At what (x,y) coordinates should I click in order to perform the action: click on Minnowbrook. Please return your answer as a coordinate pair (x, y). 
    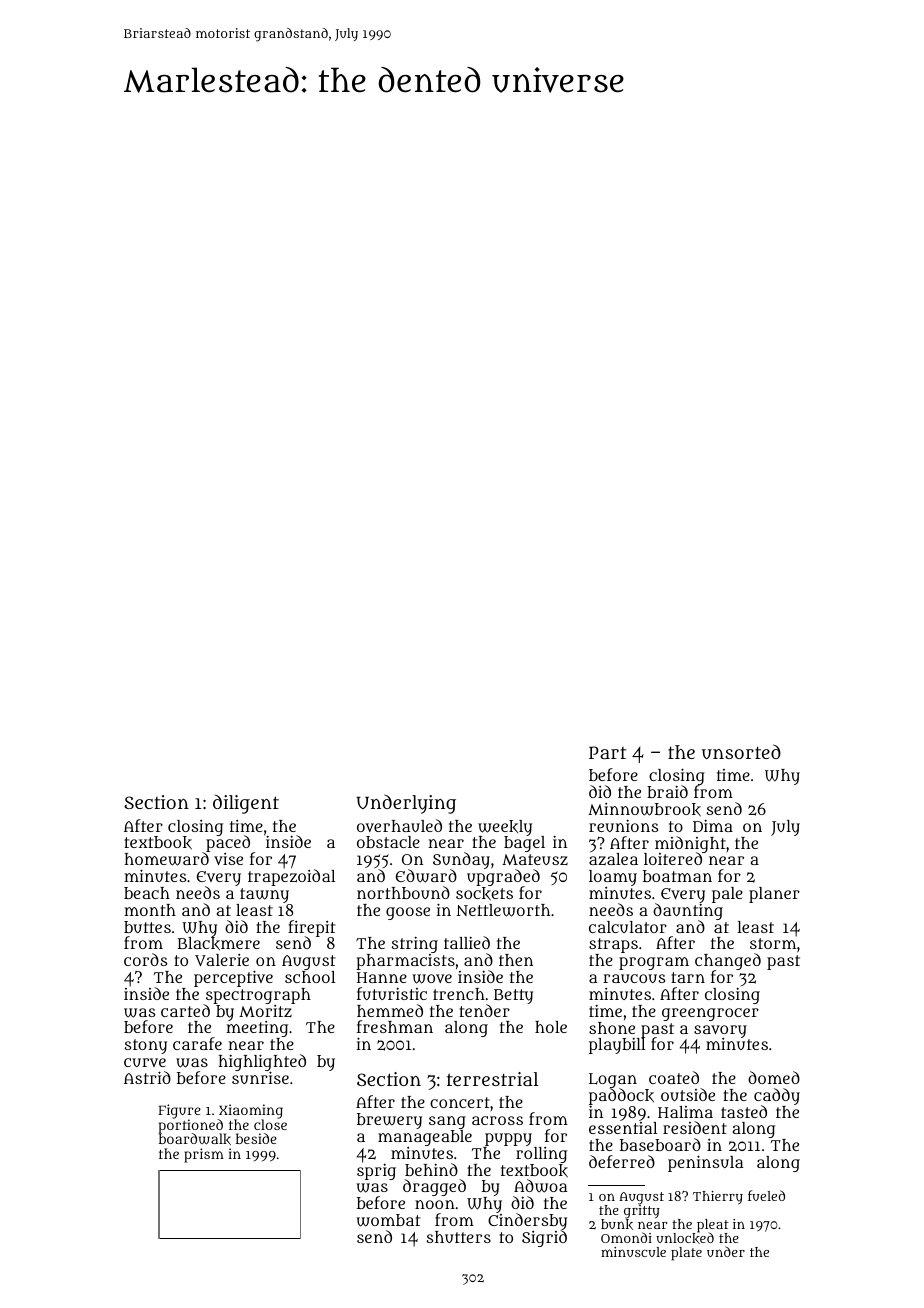
    Looking at the image, I should click on (644, 810).
